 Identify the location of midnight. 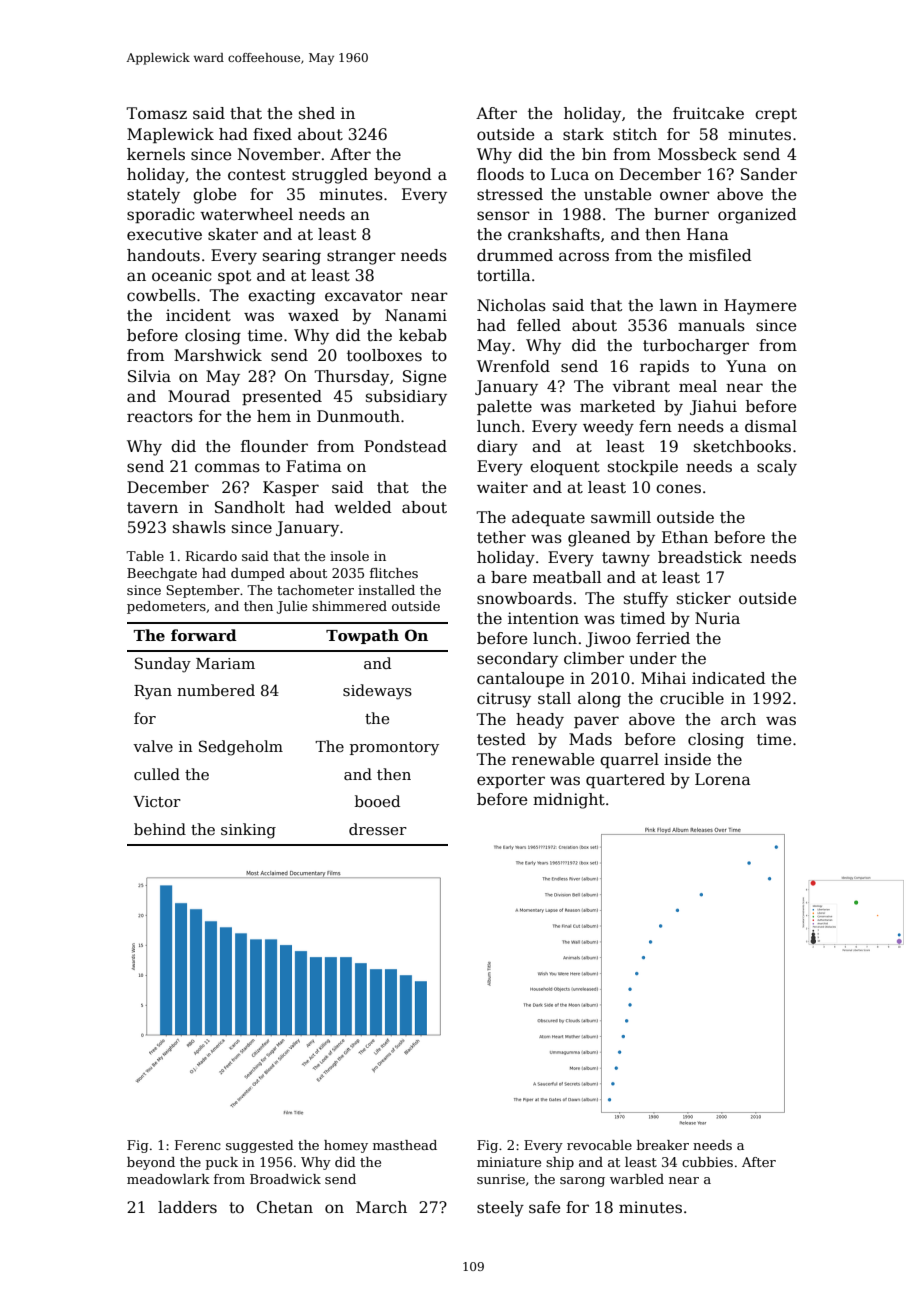
(569, 801).
